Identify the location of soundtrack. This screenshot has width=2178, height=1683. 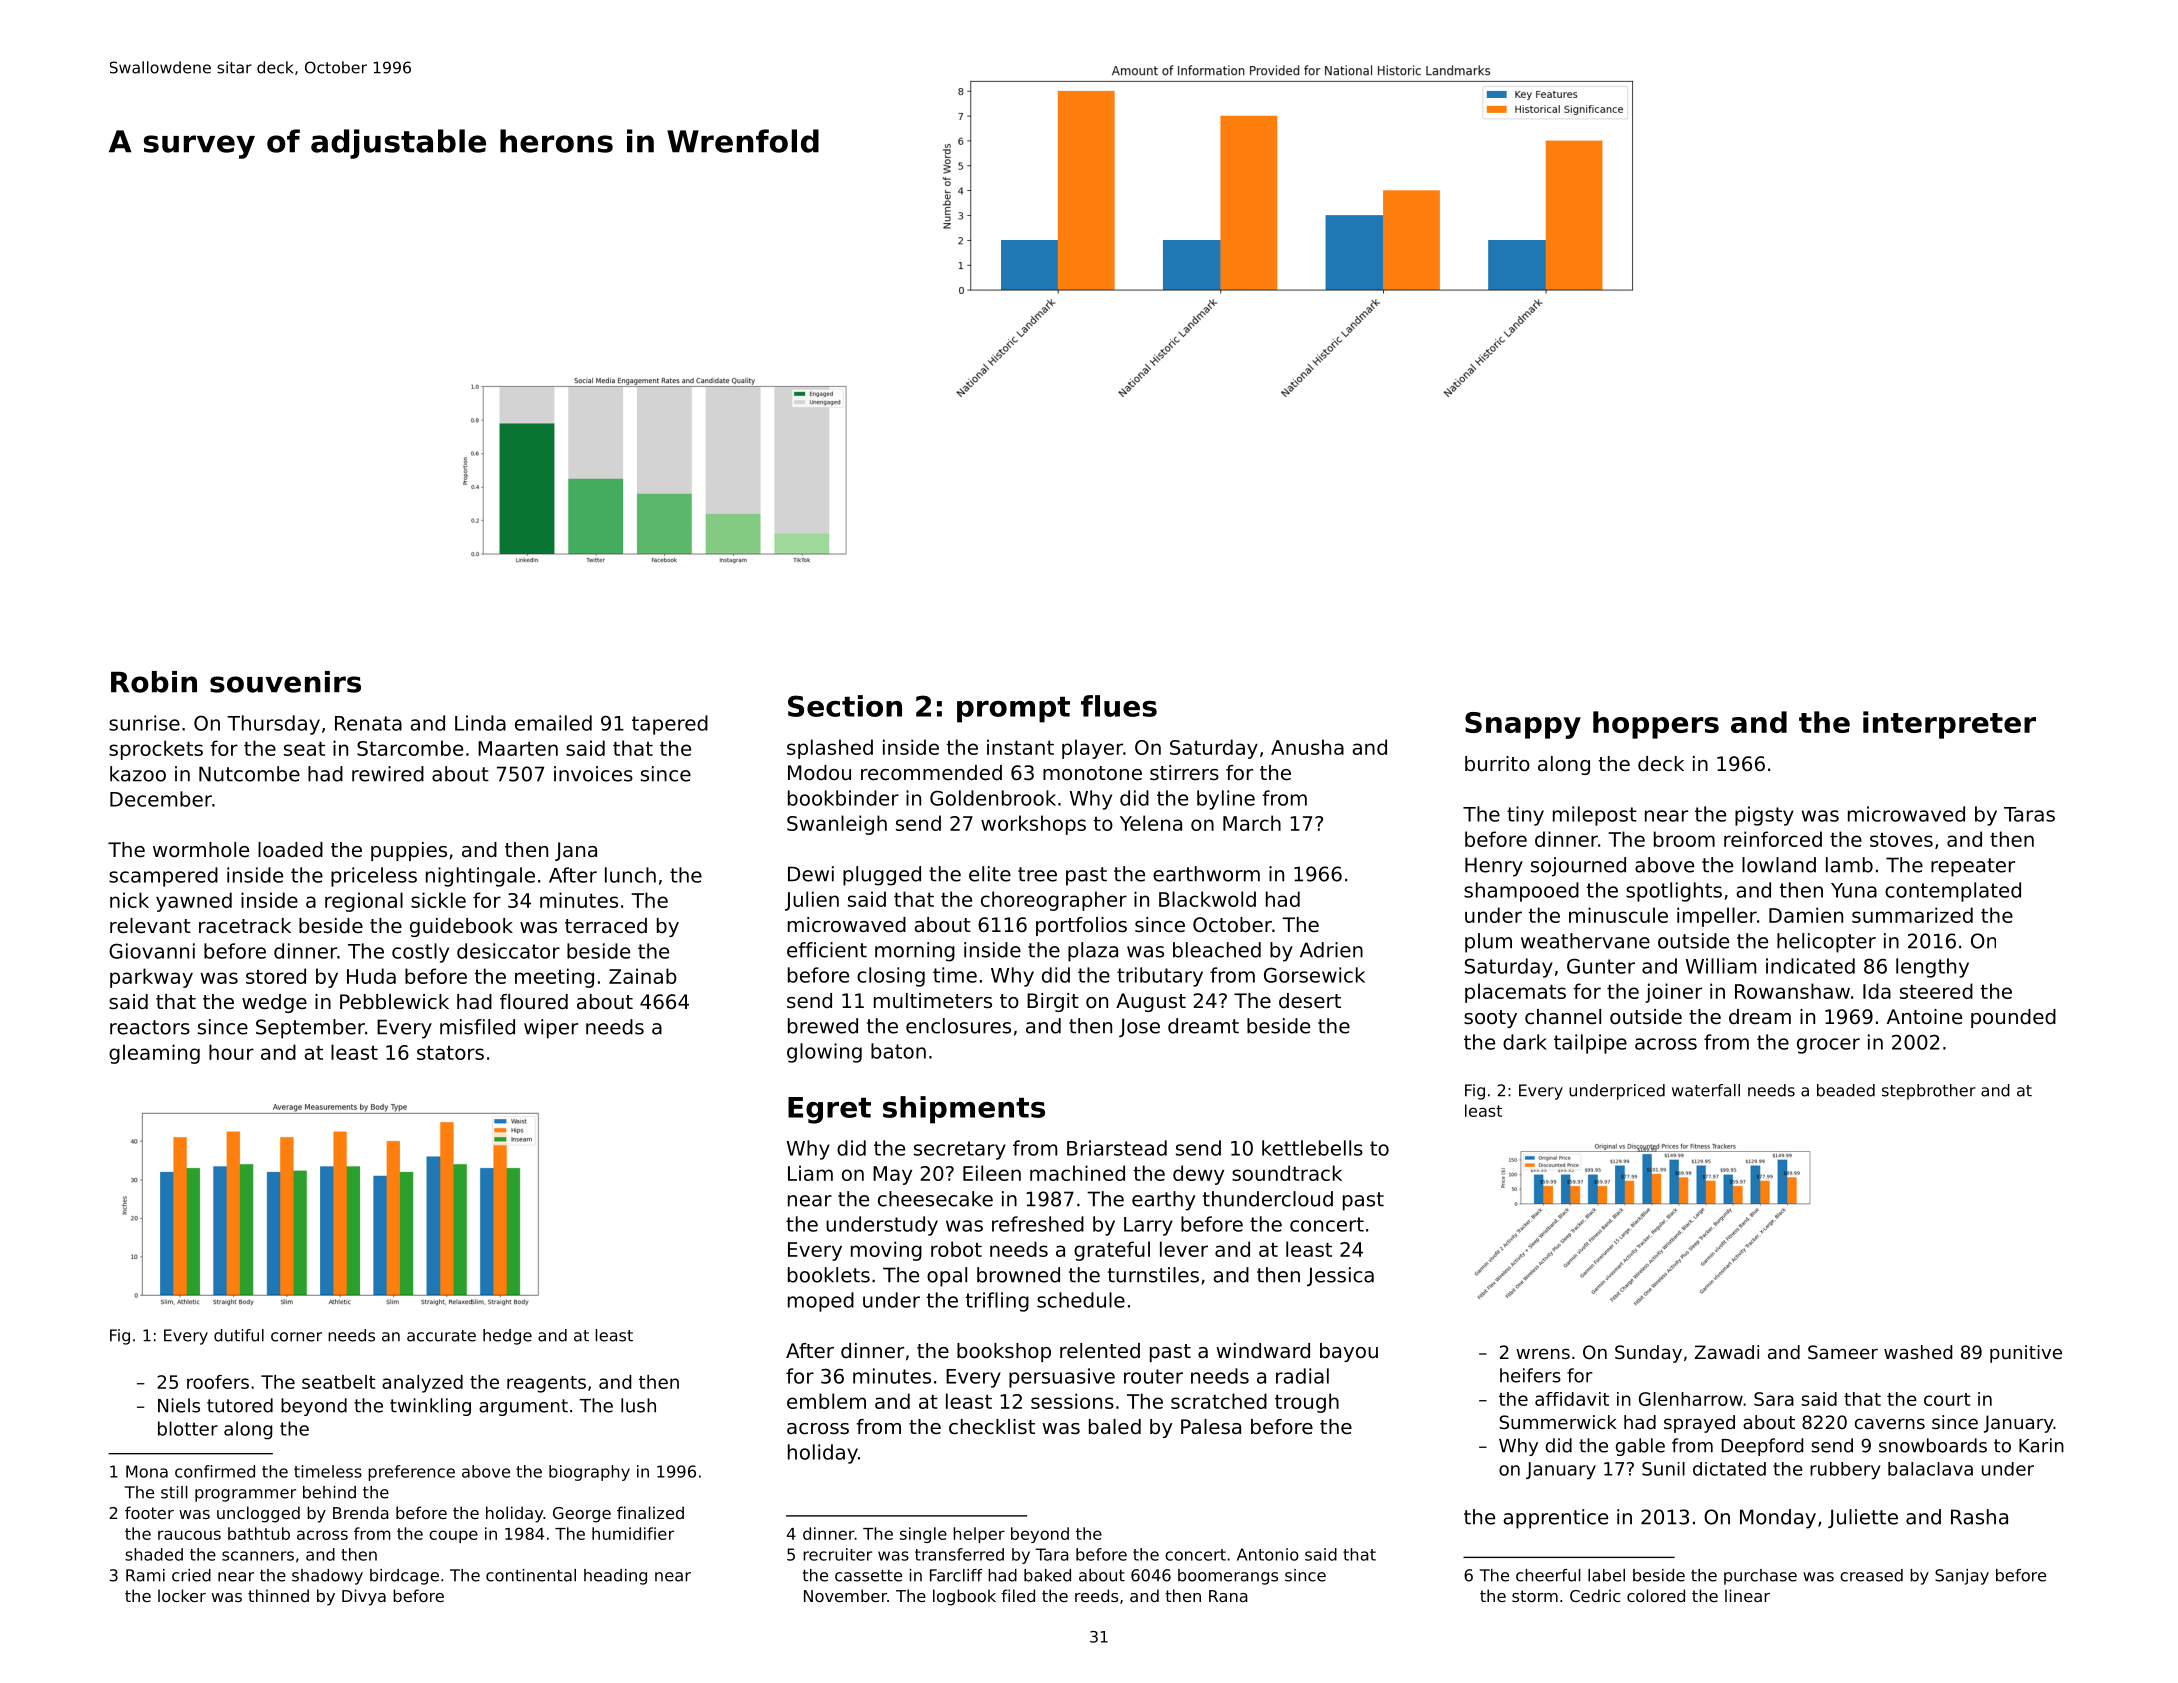
(1287, 1173).
